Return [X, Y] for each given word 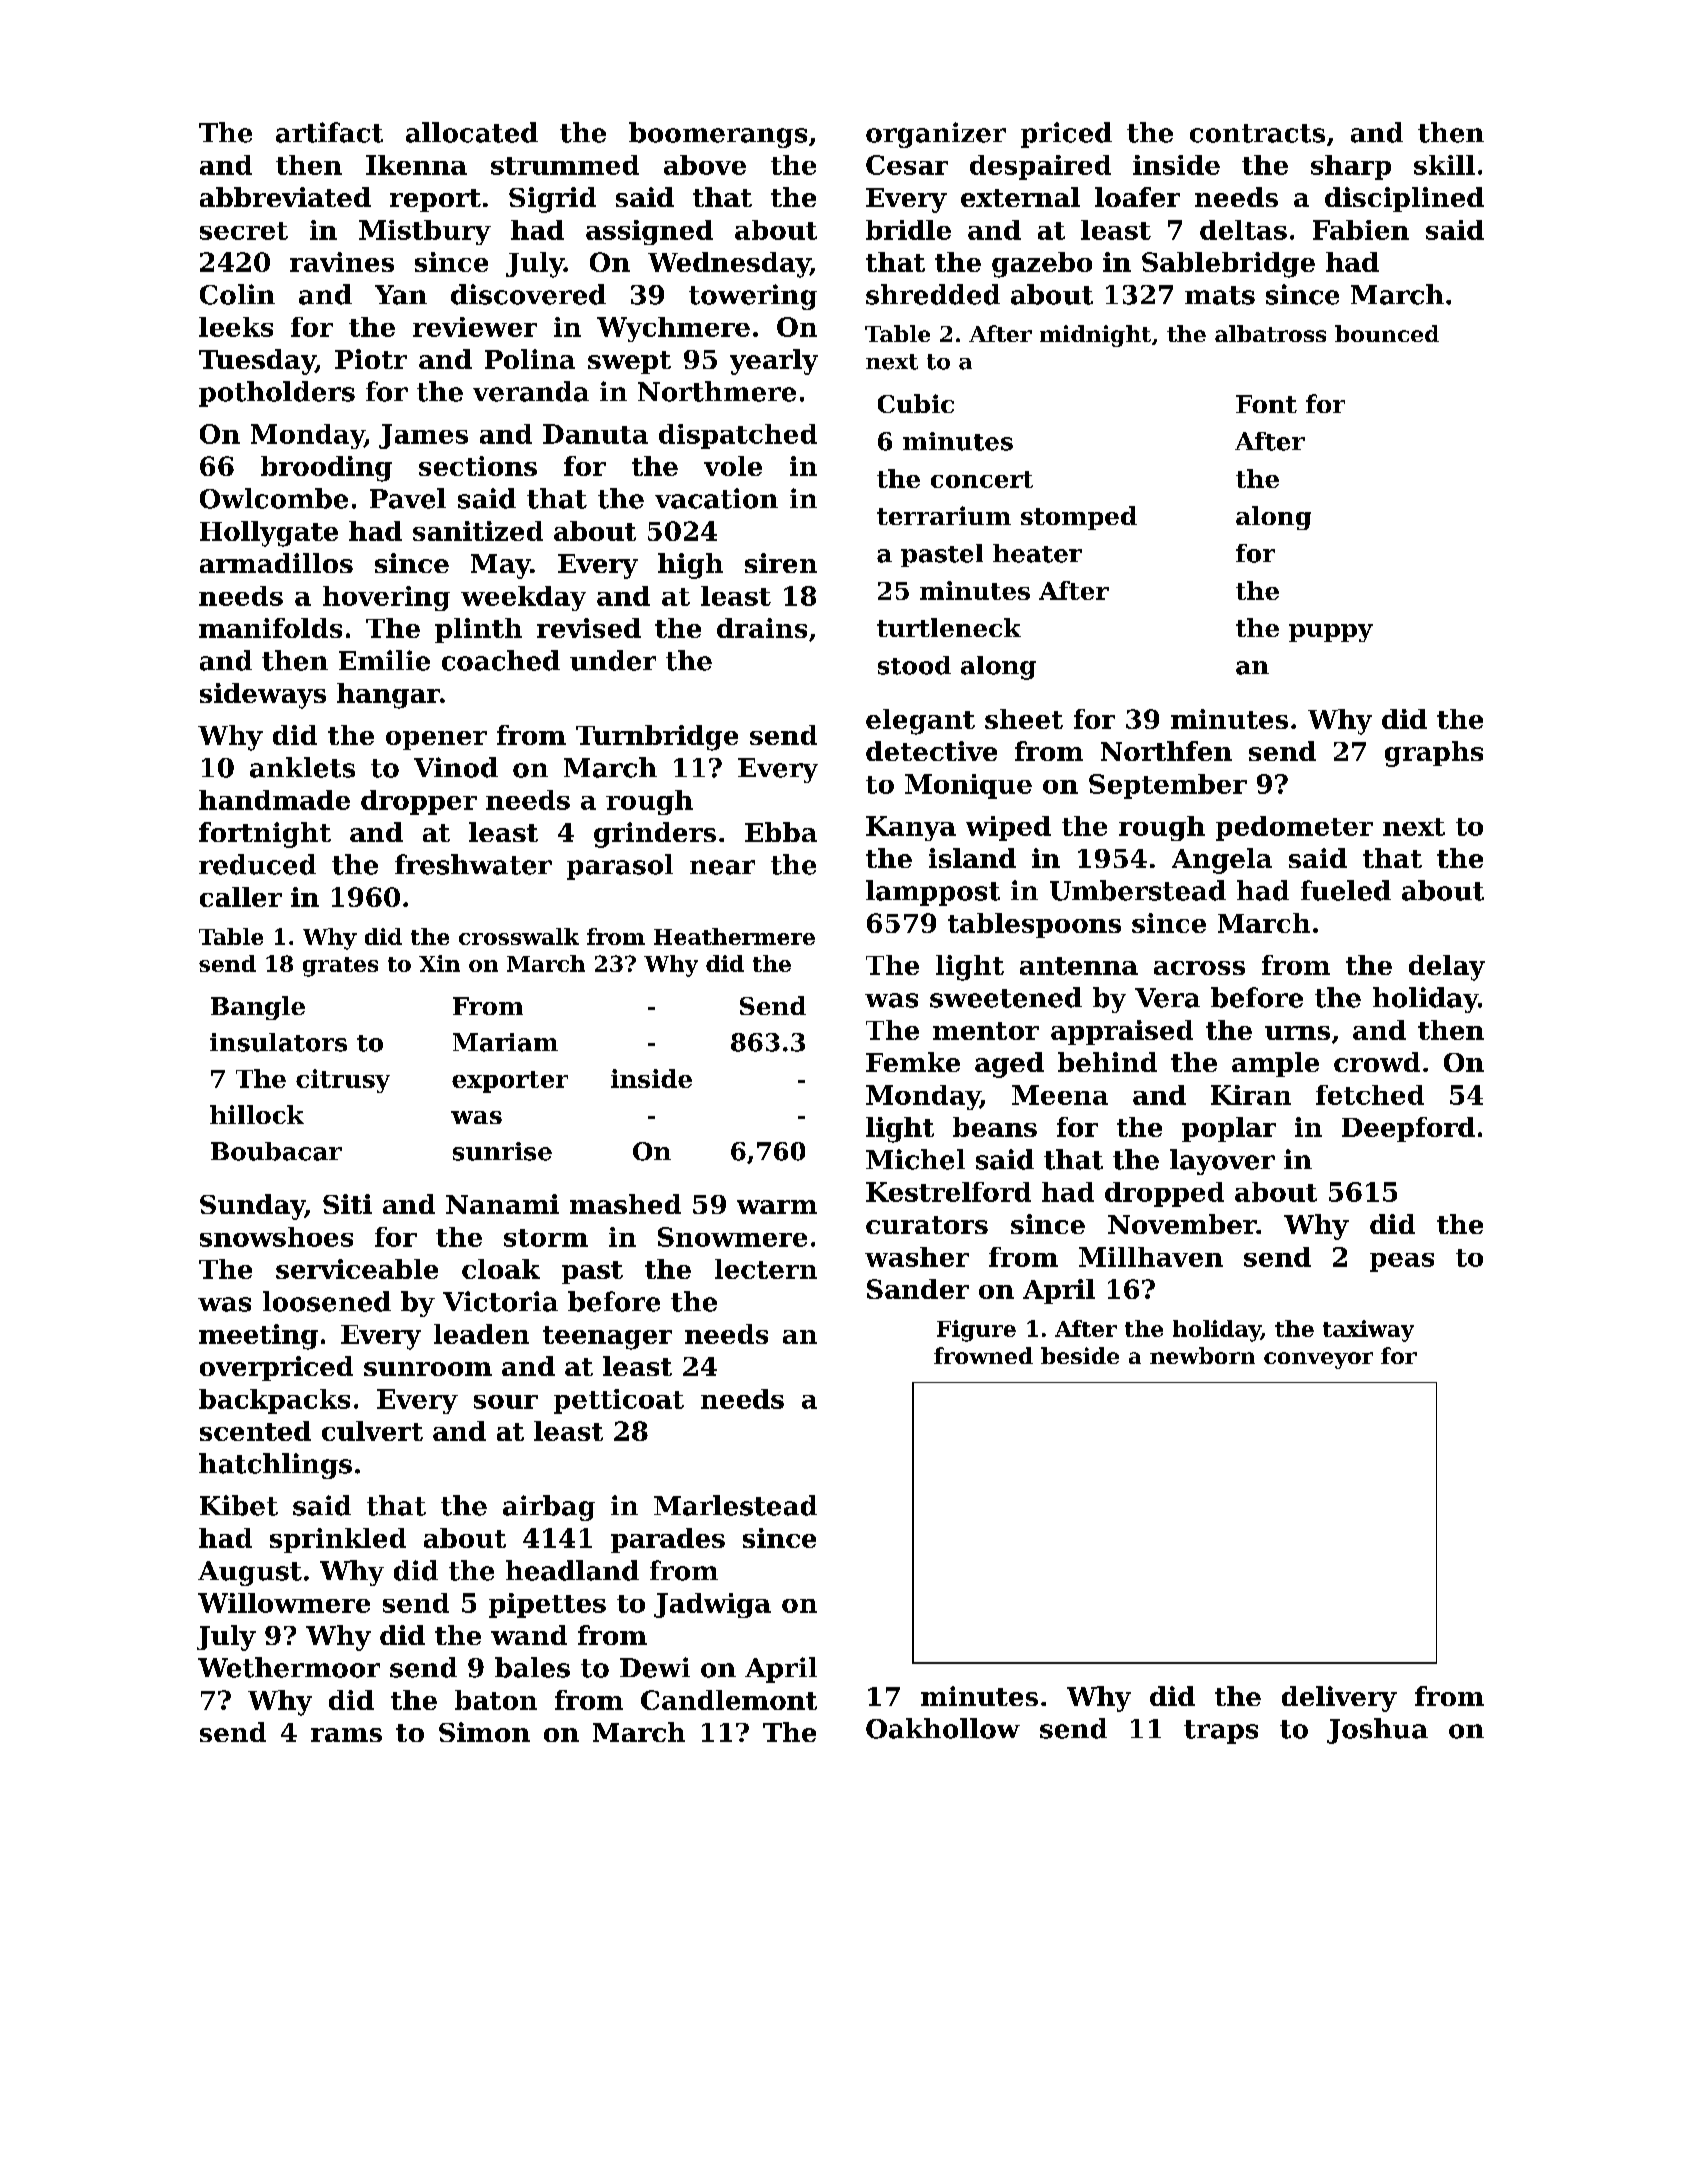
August [250, 1573]
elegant [920, 722]
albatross [1270, 333]
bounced [1387, 333]
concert [982, 479]
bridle [908, 230]
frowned [983, 1355]
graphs [1434, 754]
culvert [372, 1431]
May [501, 566]
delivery [1339, 1699]
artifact [329, 132]
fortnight [265, 835]
